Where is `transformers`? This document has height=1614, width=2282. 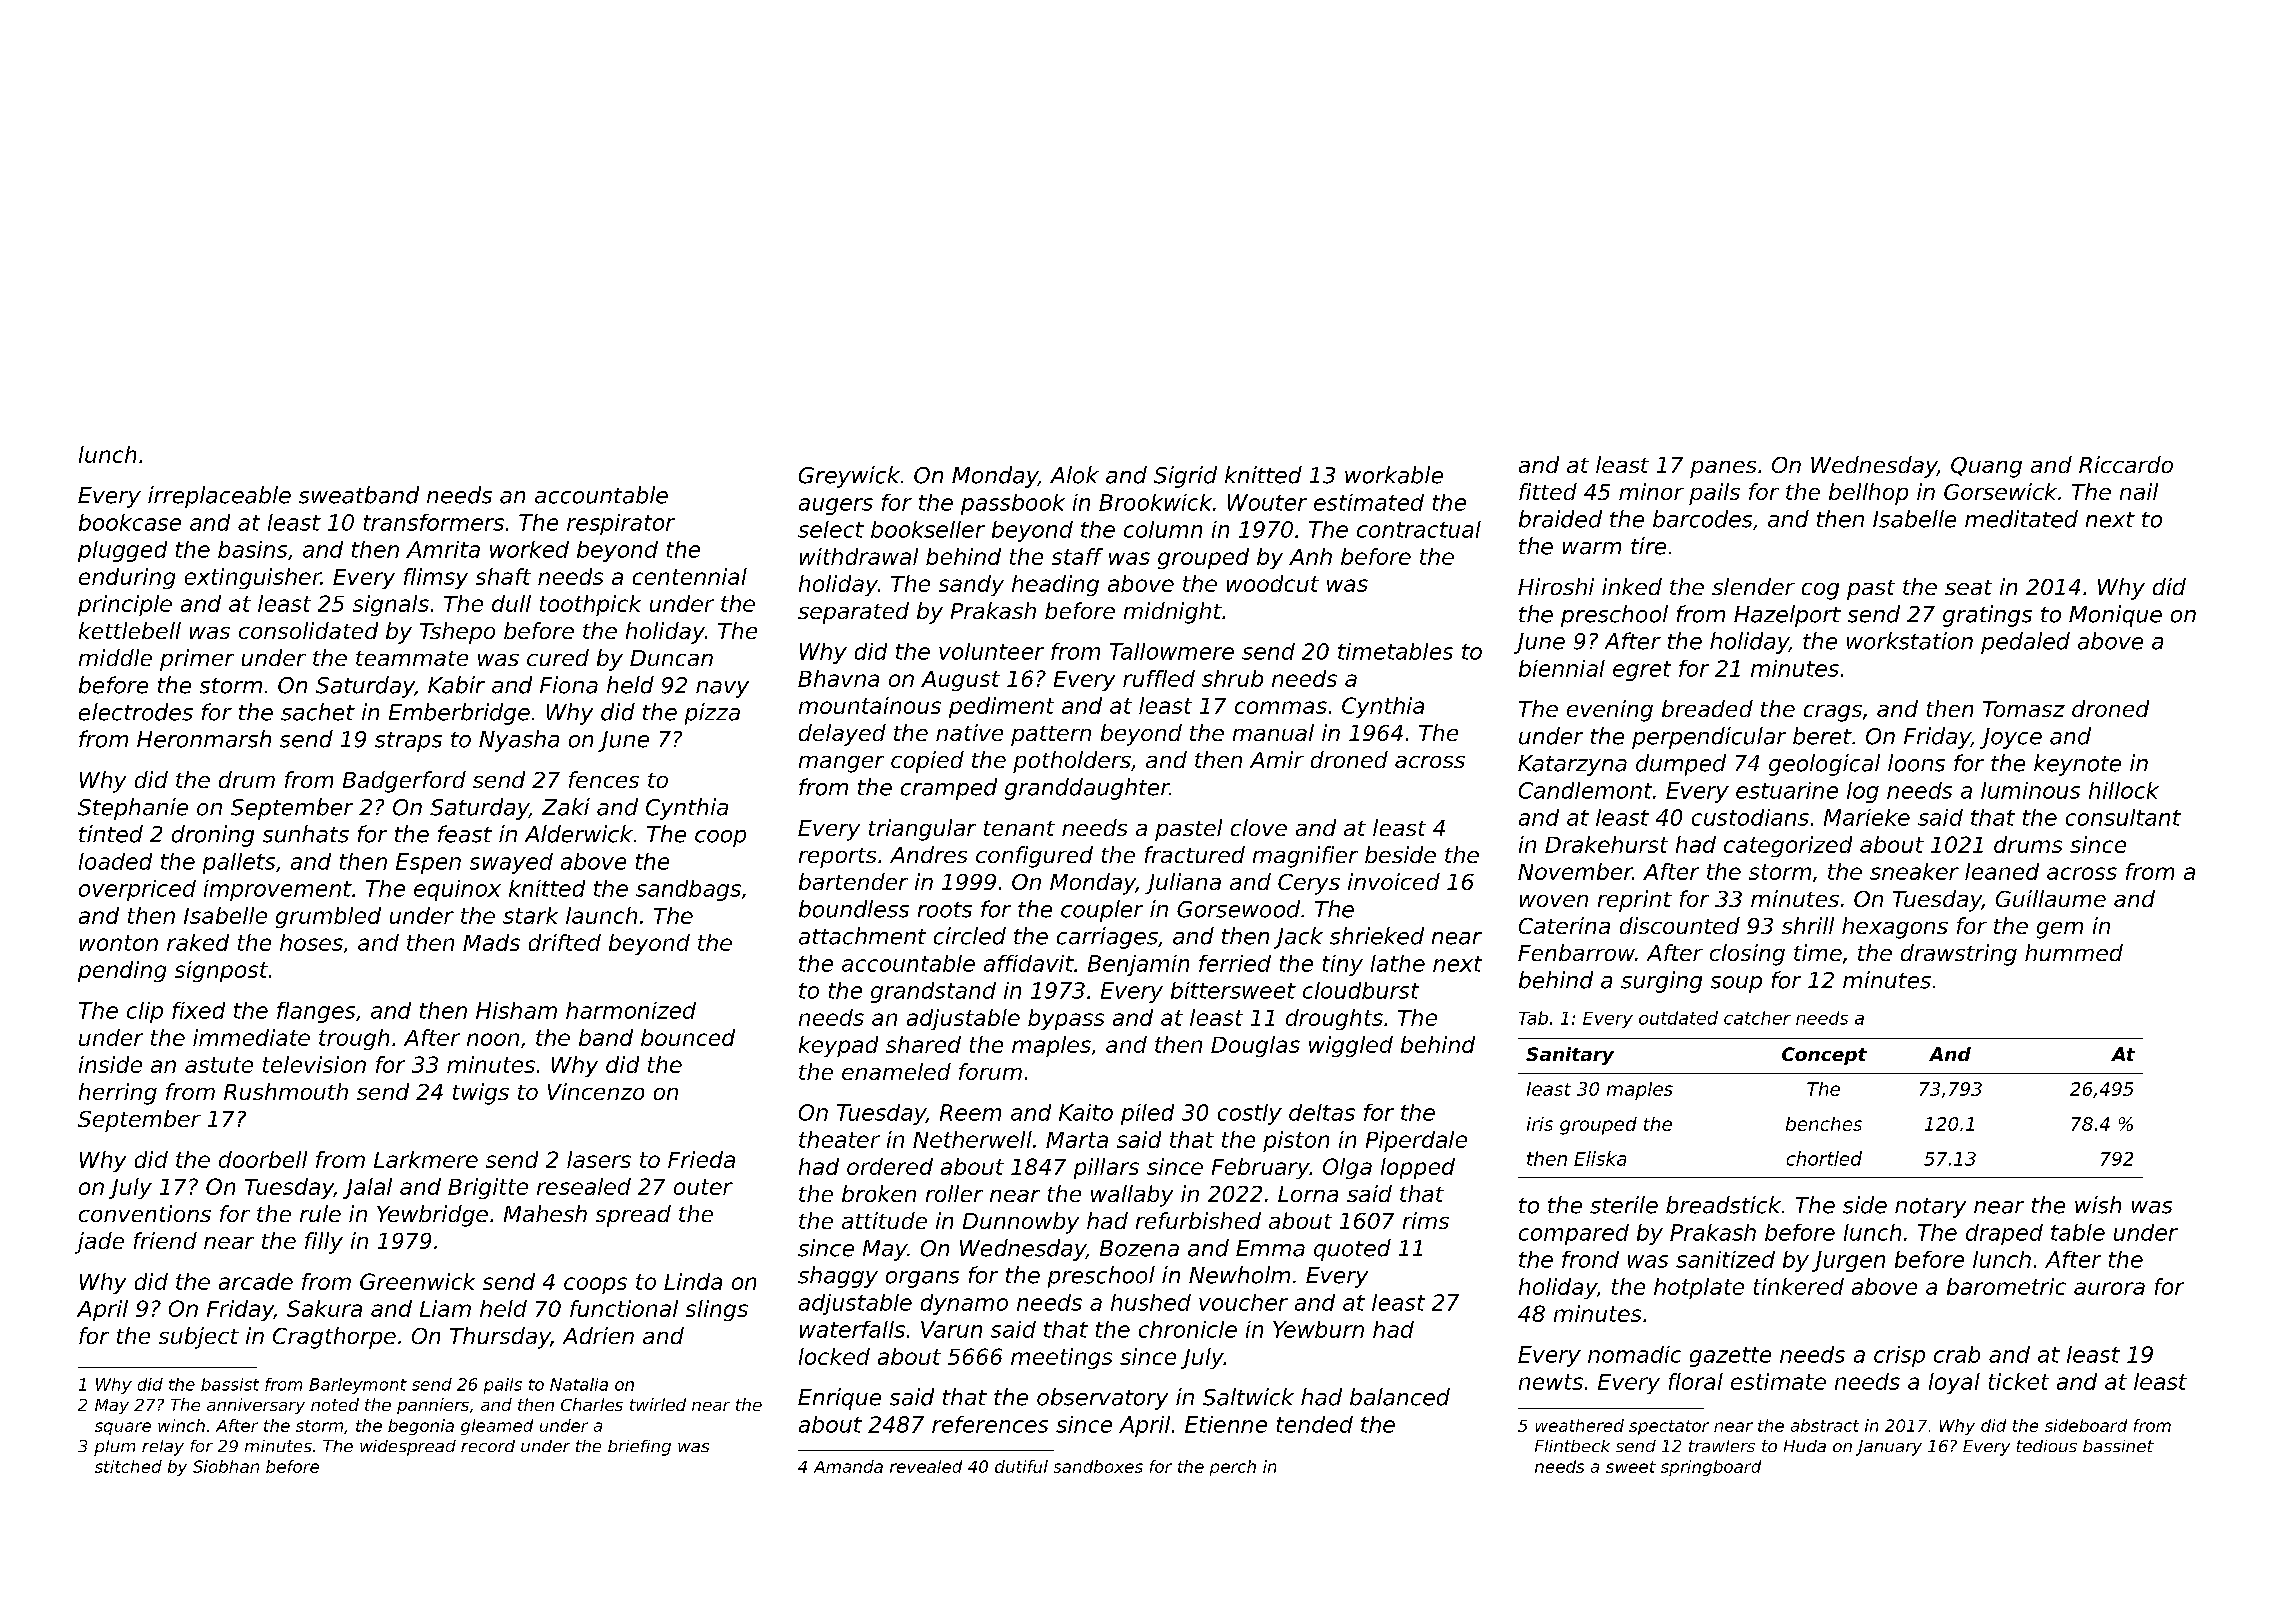
transformers is located at coordinates (434, 522).
